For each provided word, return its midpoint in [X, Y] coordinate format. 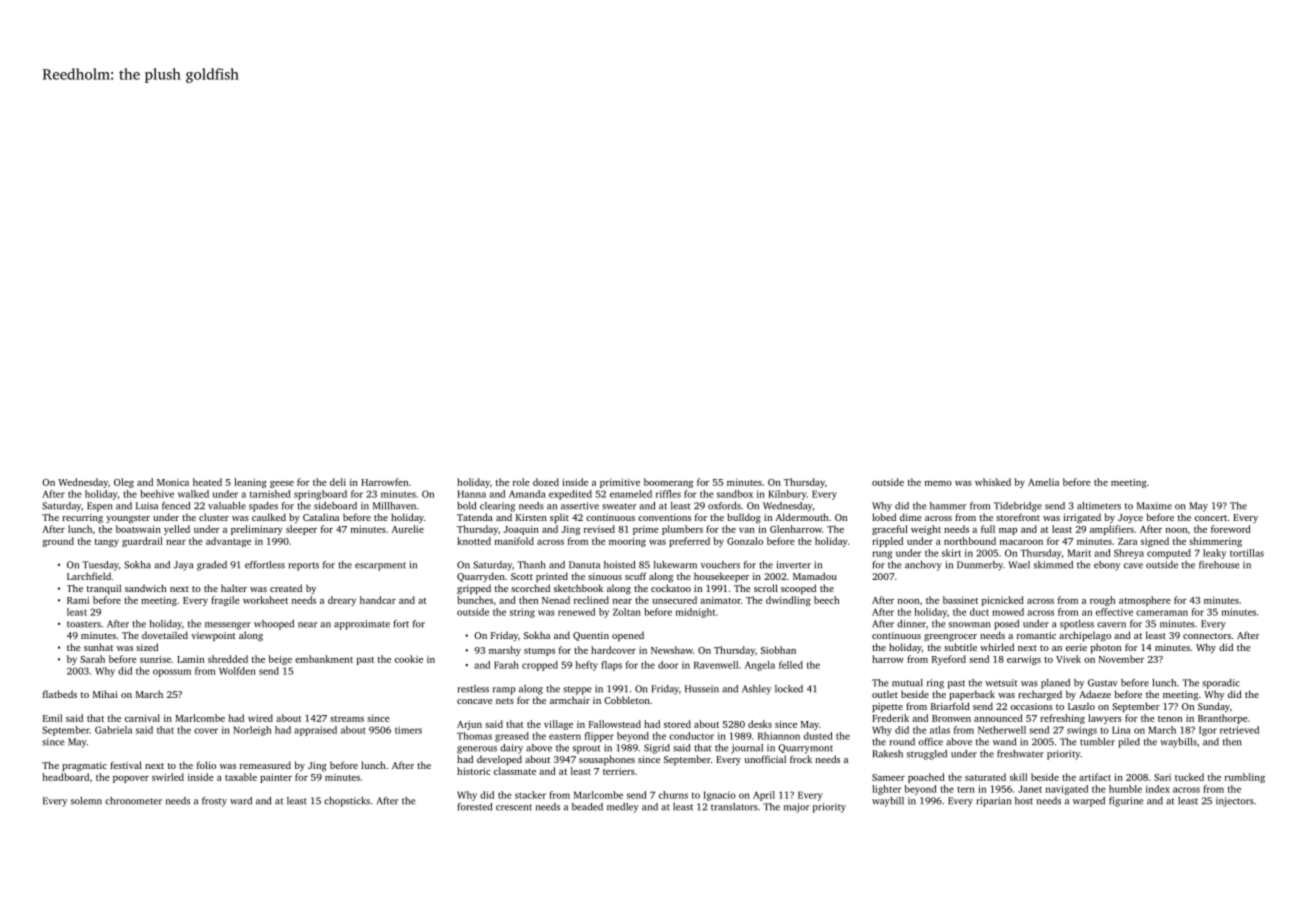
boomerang [668, 483]
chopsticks [347, 802]
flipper [599, 737]
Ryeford [949, 660]
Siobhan [778, 650]
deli [338, 482]
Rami [78, 600]
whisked [993, 482]
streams [347, 719]
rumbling [1245, 778]
